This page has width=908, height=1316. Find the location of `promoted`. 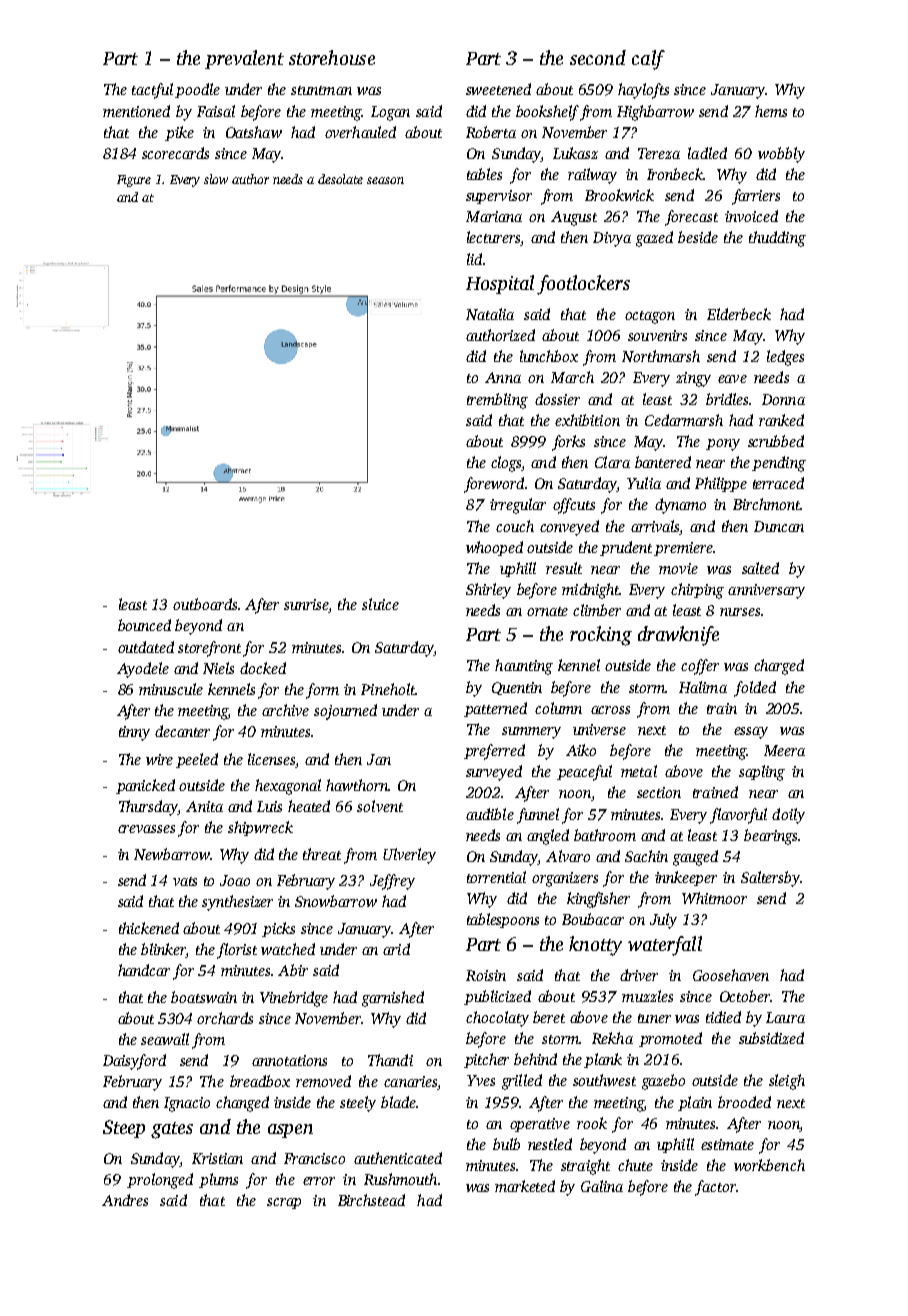

promoted is located at coordinates (670, 1039).
